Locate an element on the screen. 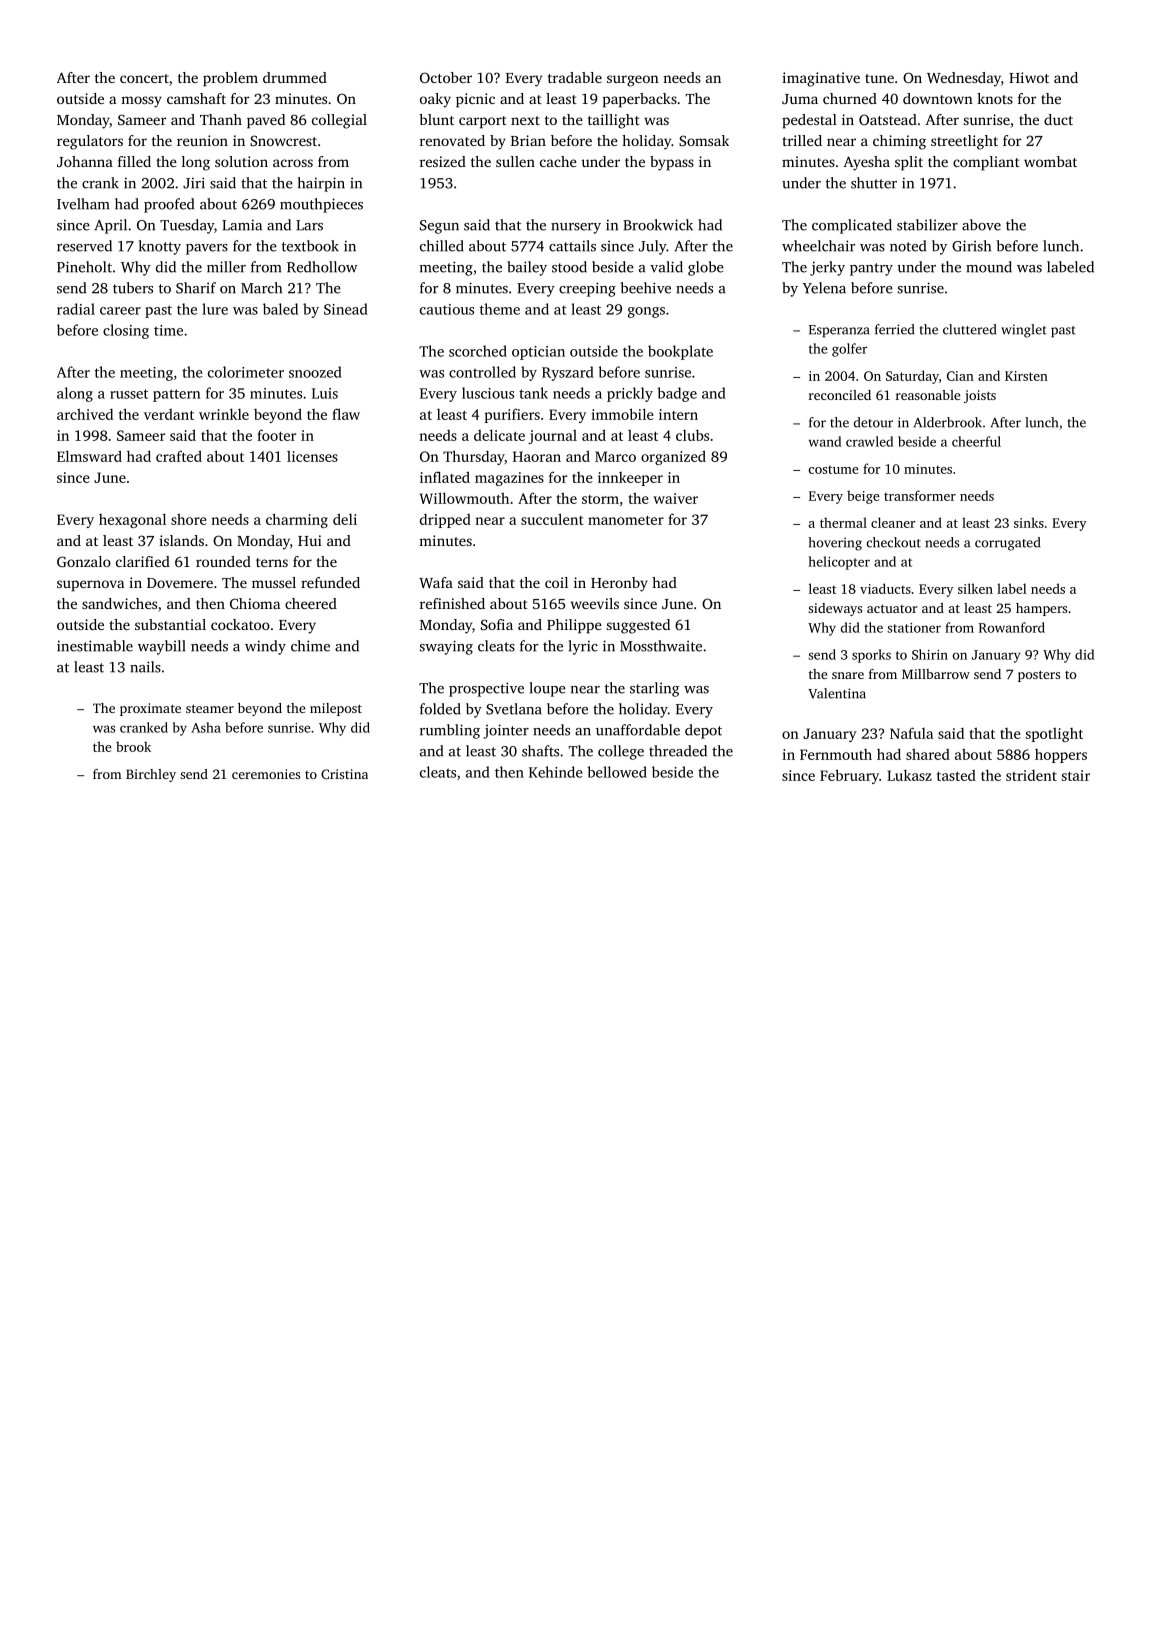 This screenshot has width=1155, height=1633. starling is located at coordinates (655, 689).
